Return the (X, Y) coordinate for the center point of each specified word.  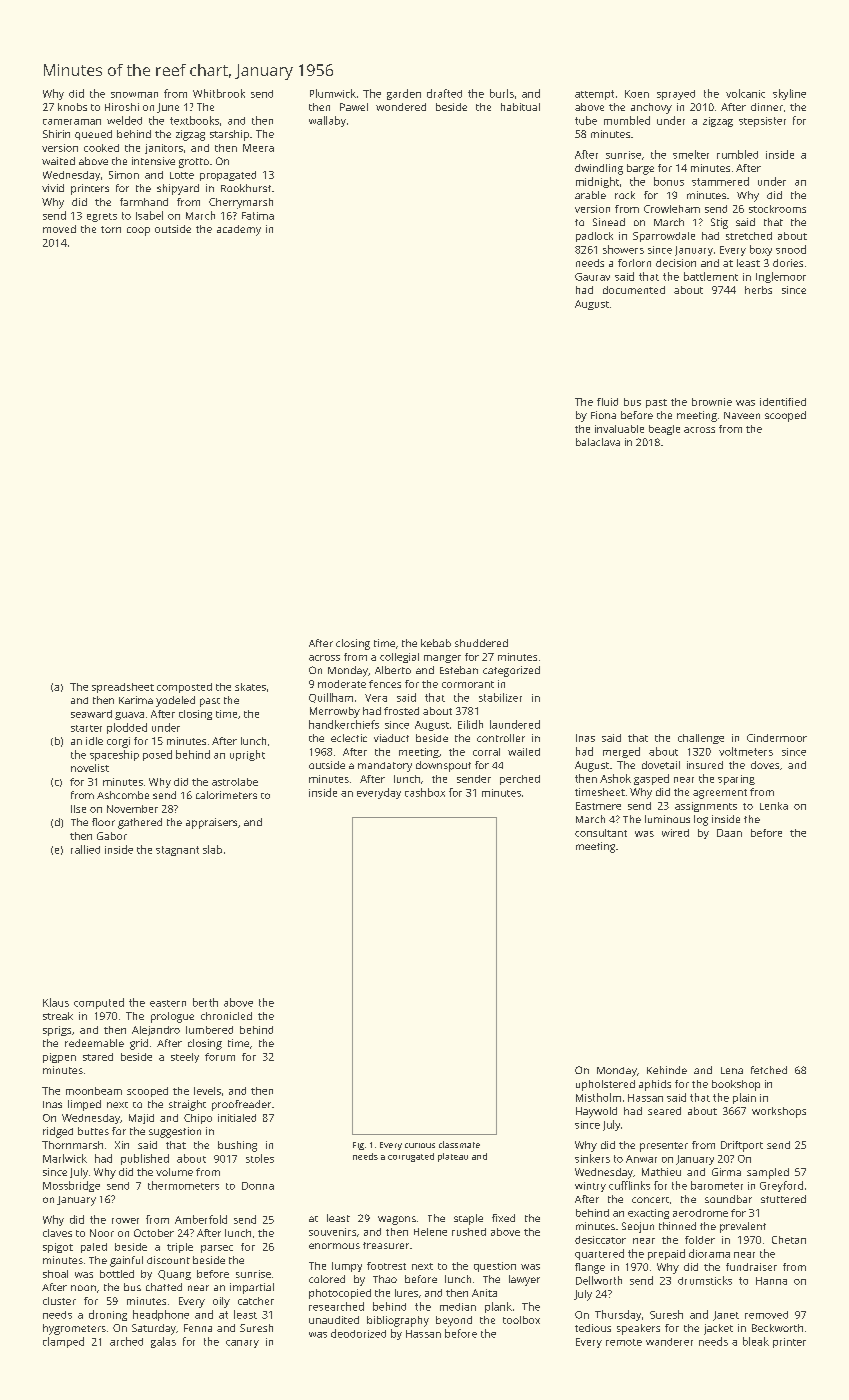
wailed (524, 752)
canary (242, 1344)
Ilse (78, 809)
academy (239, 230)
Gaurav (592, 277)
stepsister (762, 122)
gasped (651, 779)
